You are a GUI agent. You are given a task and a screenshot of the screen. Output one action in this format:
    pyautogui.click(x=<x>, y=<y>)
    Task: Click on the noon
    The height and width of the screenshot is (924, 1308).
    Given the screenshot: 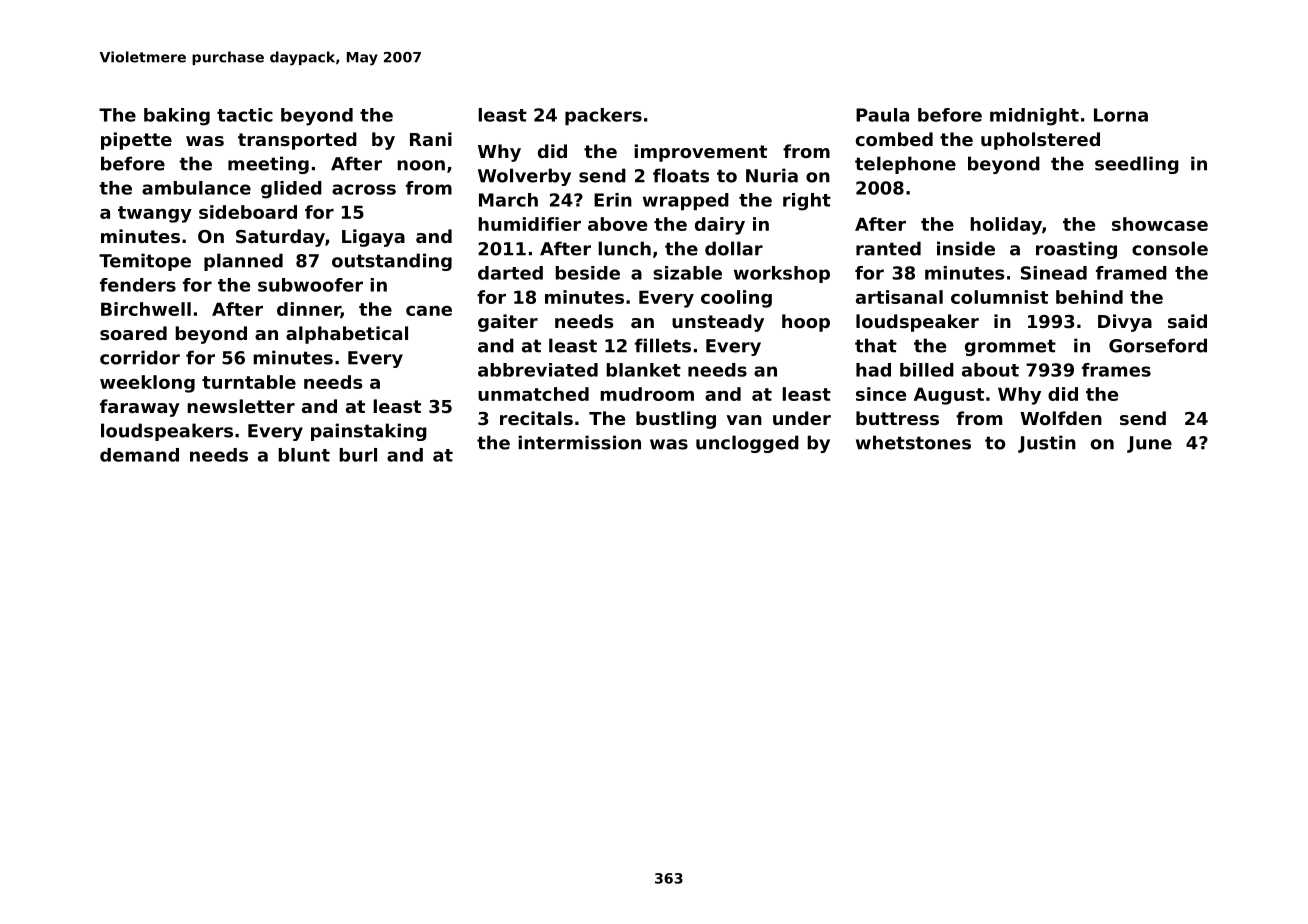 What is the action you would take?
    pyautogui.click(x=421, y=165)
